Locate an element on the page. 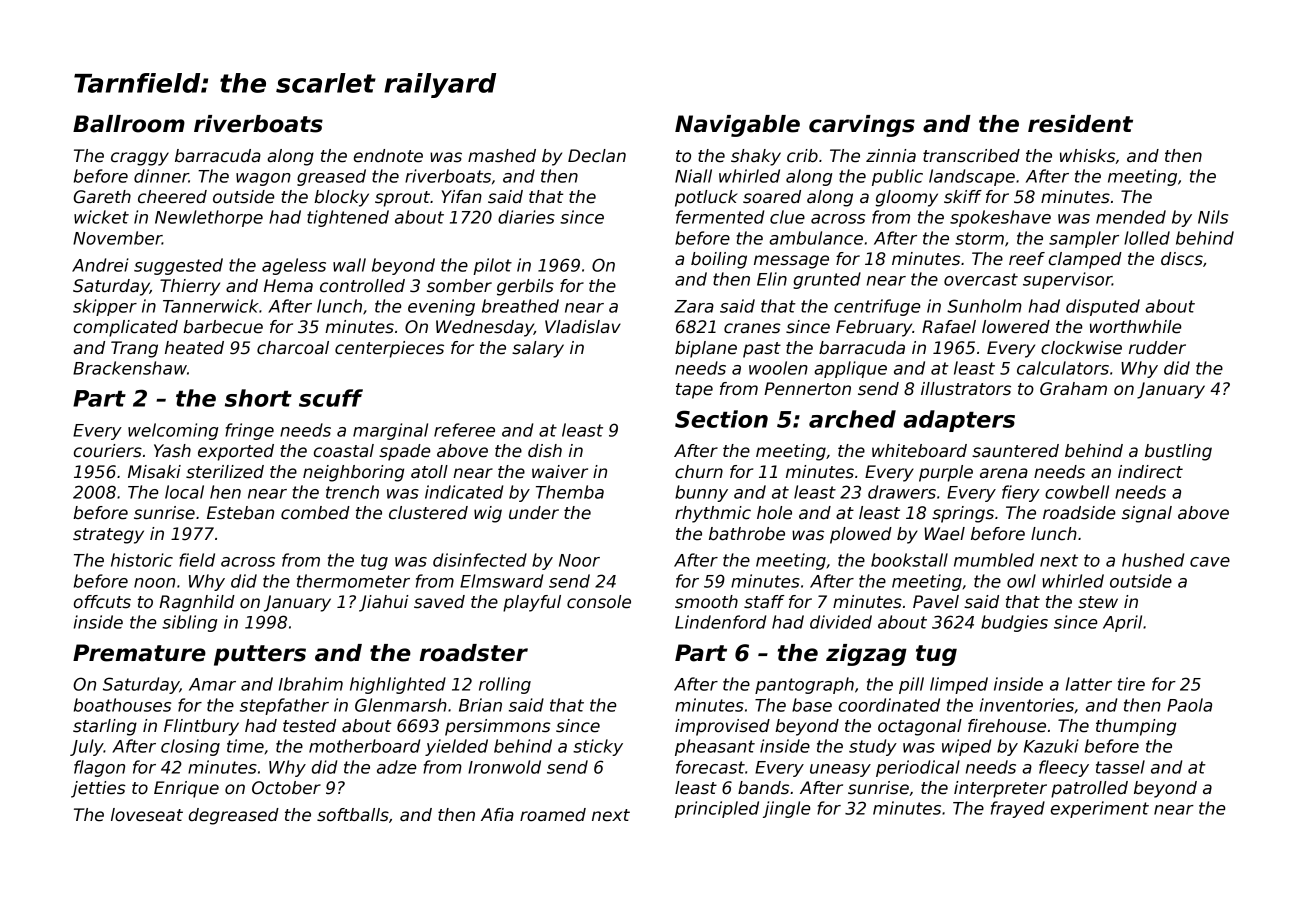 The width and height of the page is (1308, 924). discs is located at coordinates (1182, 259).
